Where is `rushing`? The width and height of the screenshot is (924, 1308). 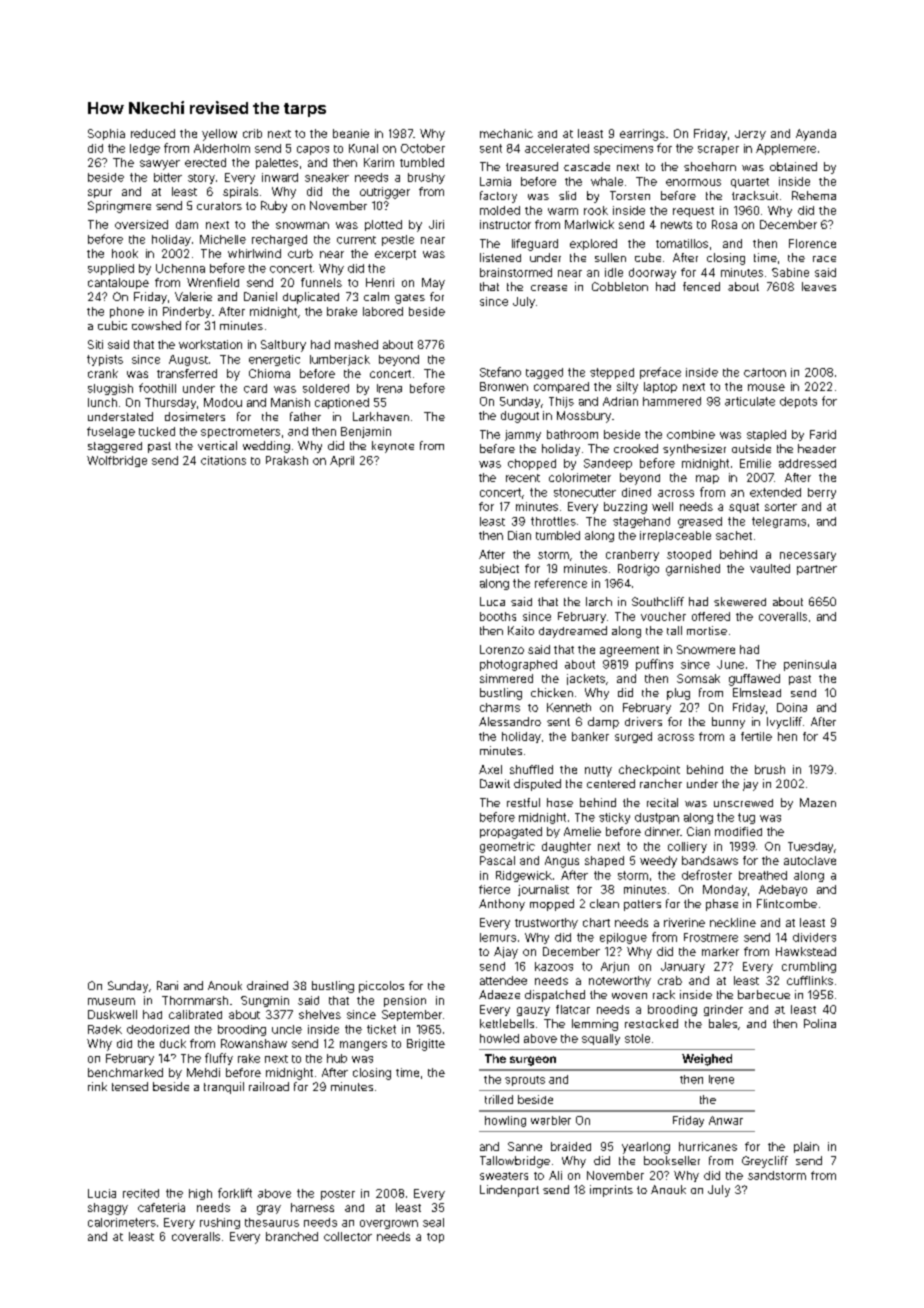
rushing is located at coordinates (220, 1223).
